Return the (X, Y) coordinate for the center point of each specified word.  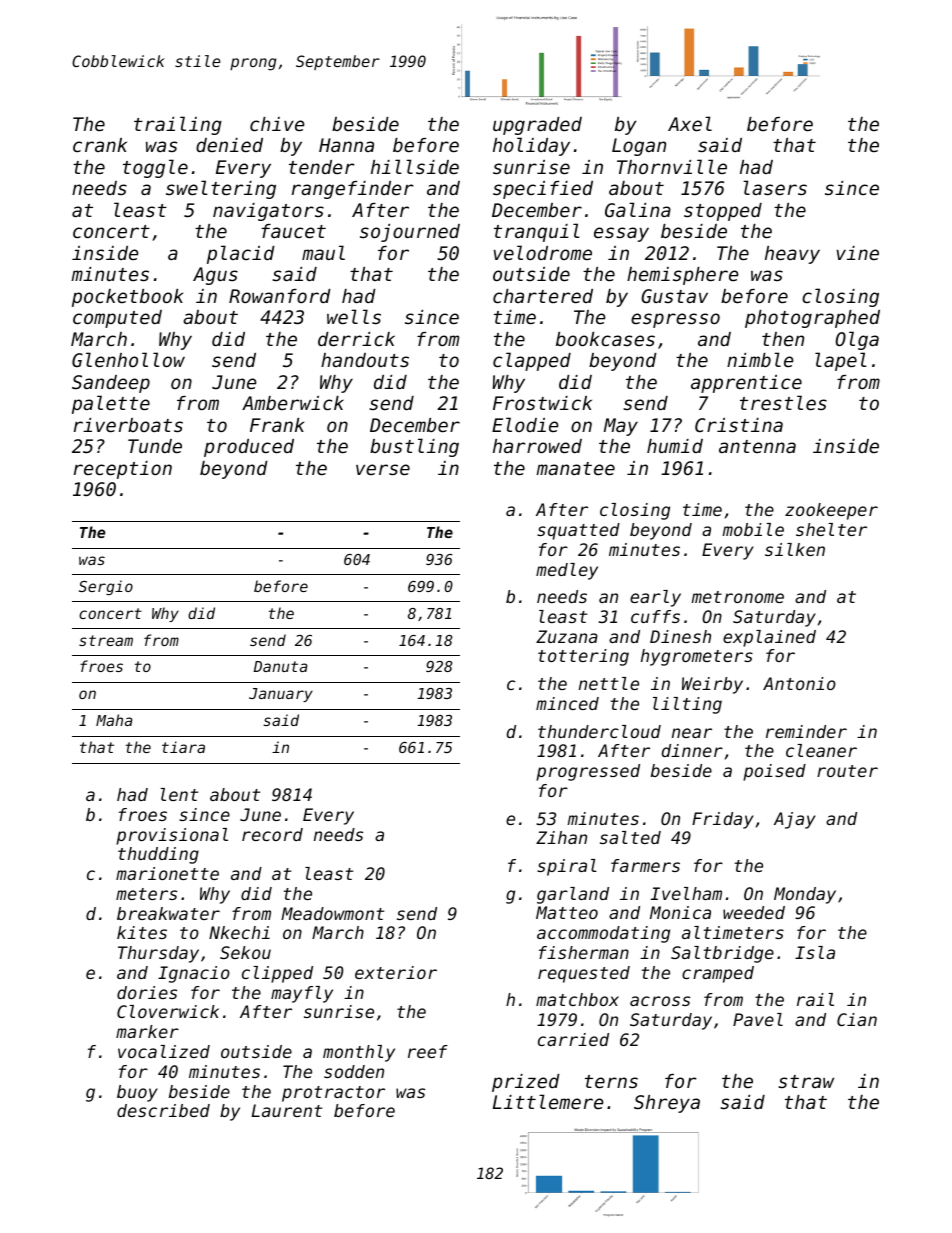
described (163, 1110)
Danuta (280, 666)
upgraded (537, 126)
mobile (753, 529)
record (272, 834)
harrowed (537, 446)
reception (123, 470)
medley (567, 571)
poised (774, 772)
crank (100, 145)
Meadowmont (332, 913)
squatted (578, 531)
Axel (690, 123)
